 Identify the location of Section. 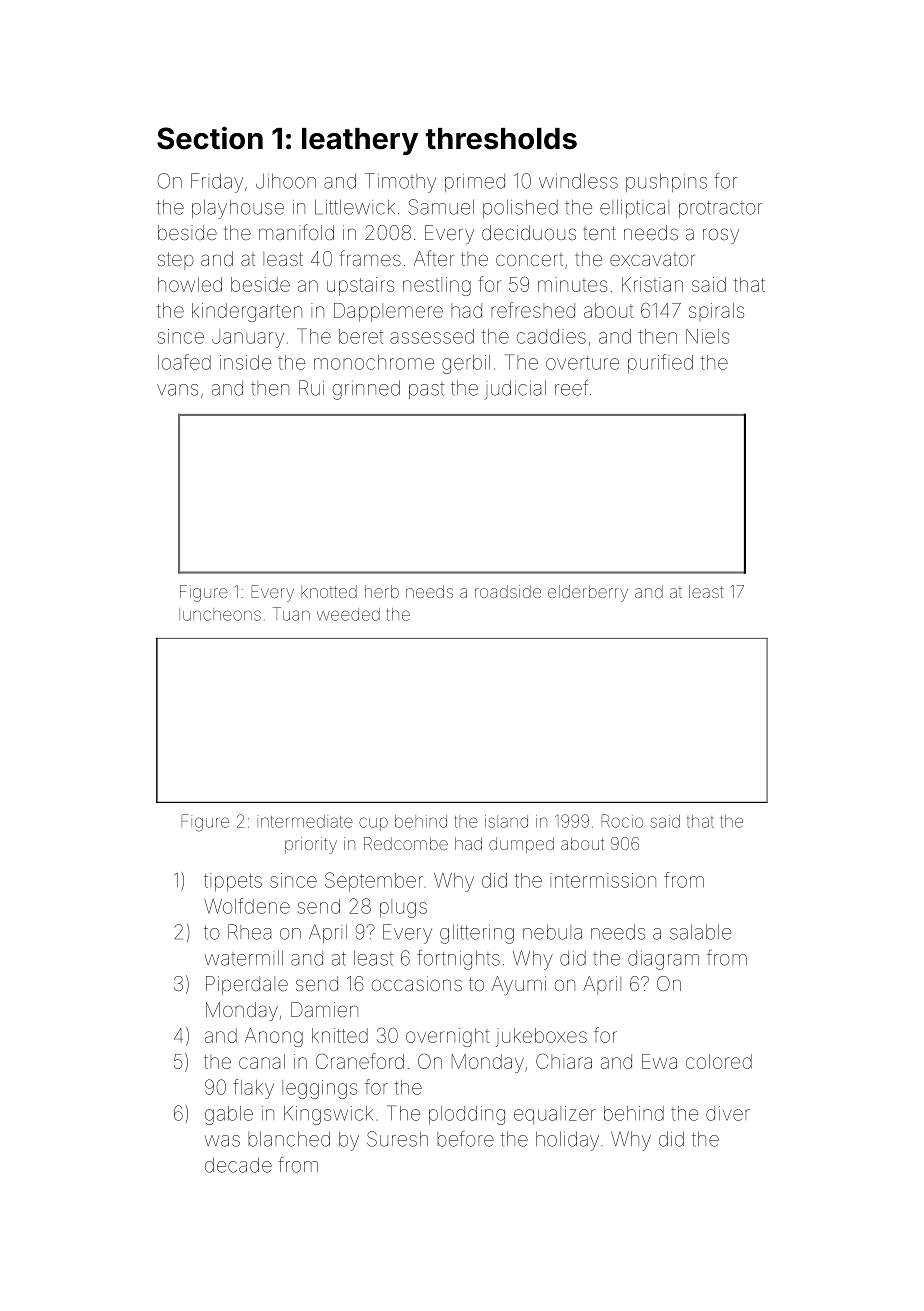
(210, 138).
